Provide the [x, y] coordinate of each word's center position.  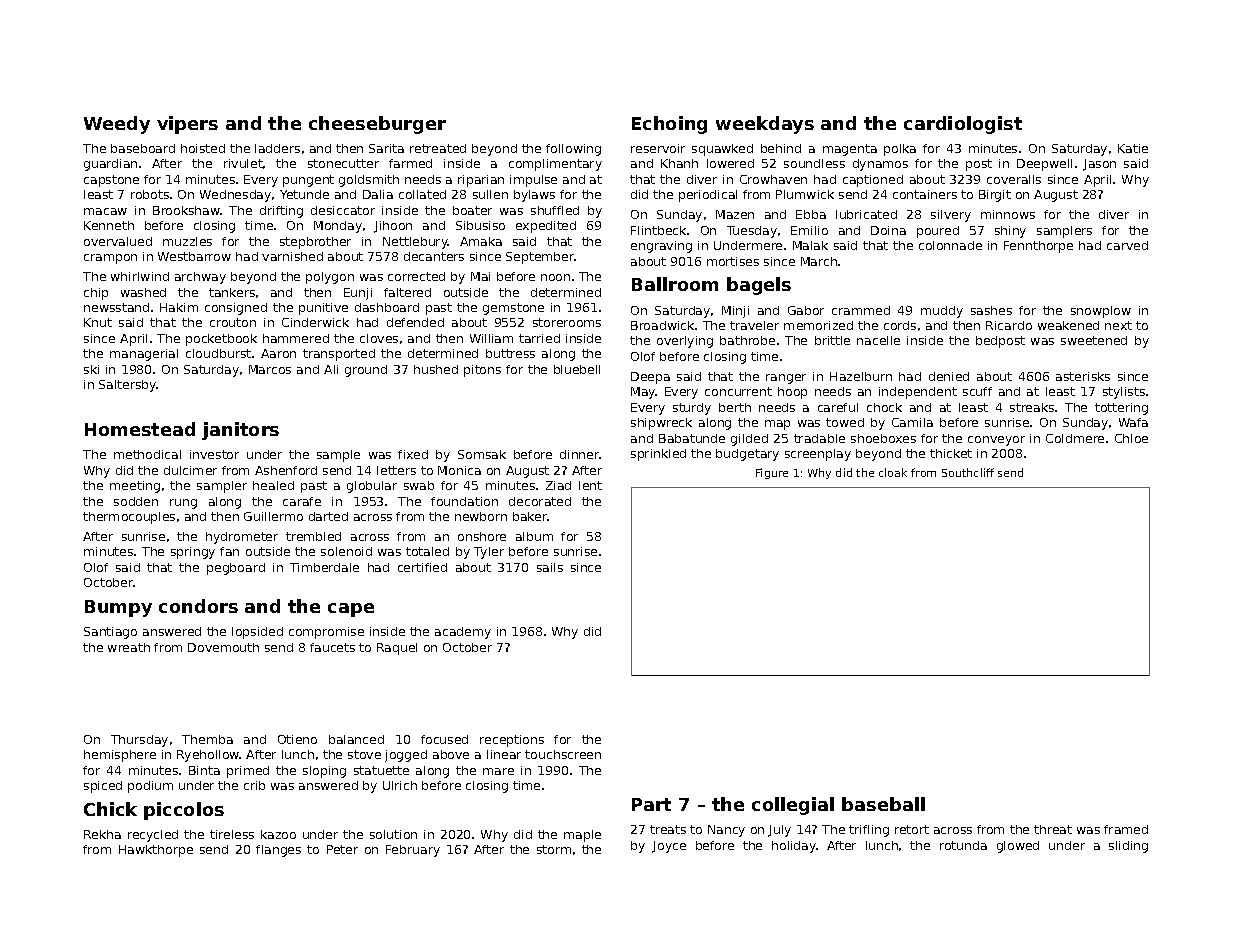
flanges [278, 851]
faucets [332, 647]
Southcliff [968, 472]
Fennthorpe [1038, 247]
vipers [187, 125]
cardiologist [963, 125]
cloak [893, 472]
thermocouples [129, 518]
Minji [735, 312]
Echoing [669, 125]
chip [96, 294]
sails [550, 567]
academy [463, 633]
